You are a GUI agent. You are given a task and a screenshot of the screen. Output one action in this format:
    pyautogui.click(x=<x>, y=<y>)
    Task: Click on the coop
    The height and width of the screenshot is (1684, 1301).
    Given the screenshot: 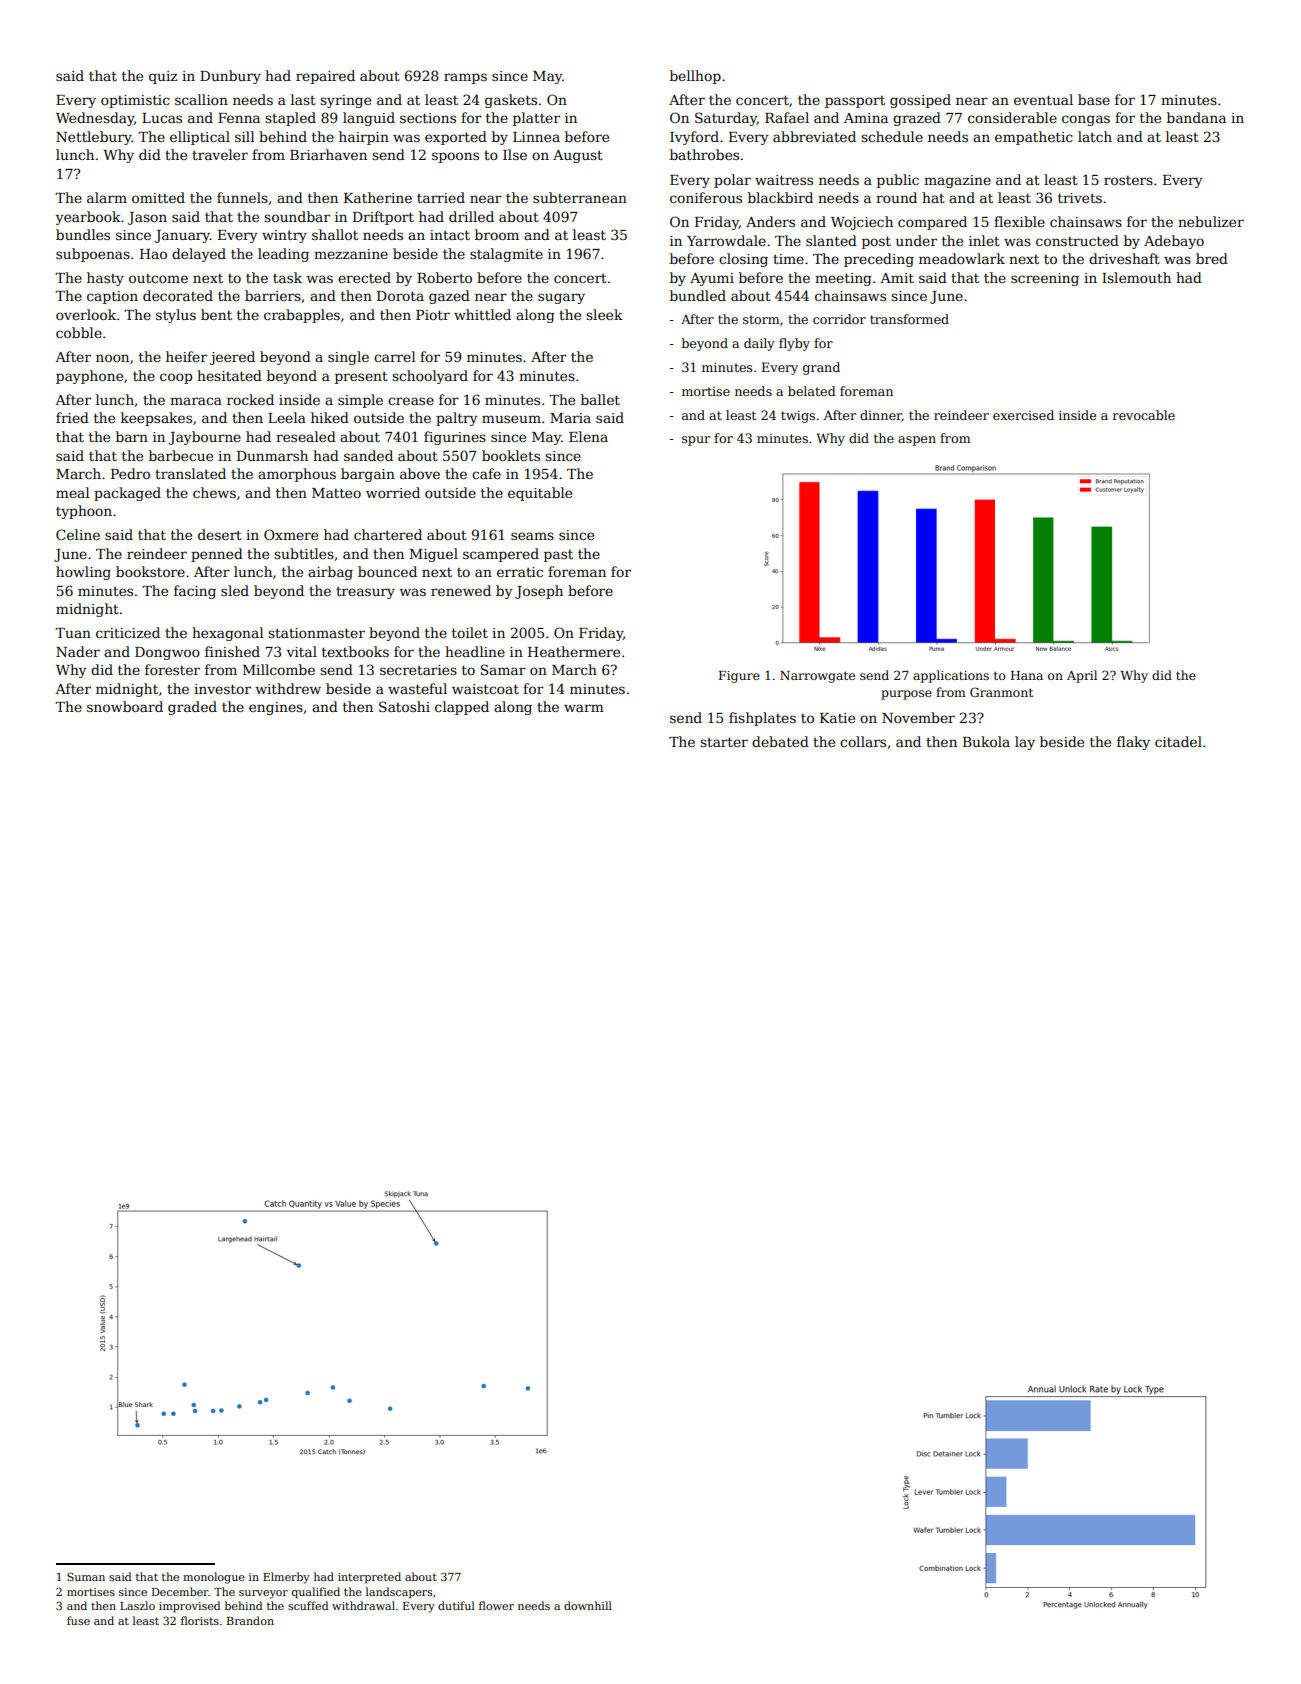 What is the action you would take?
    pyautogui.click(x=176, y=378)
